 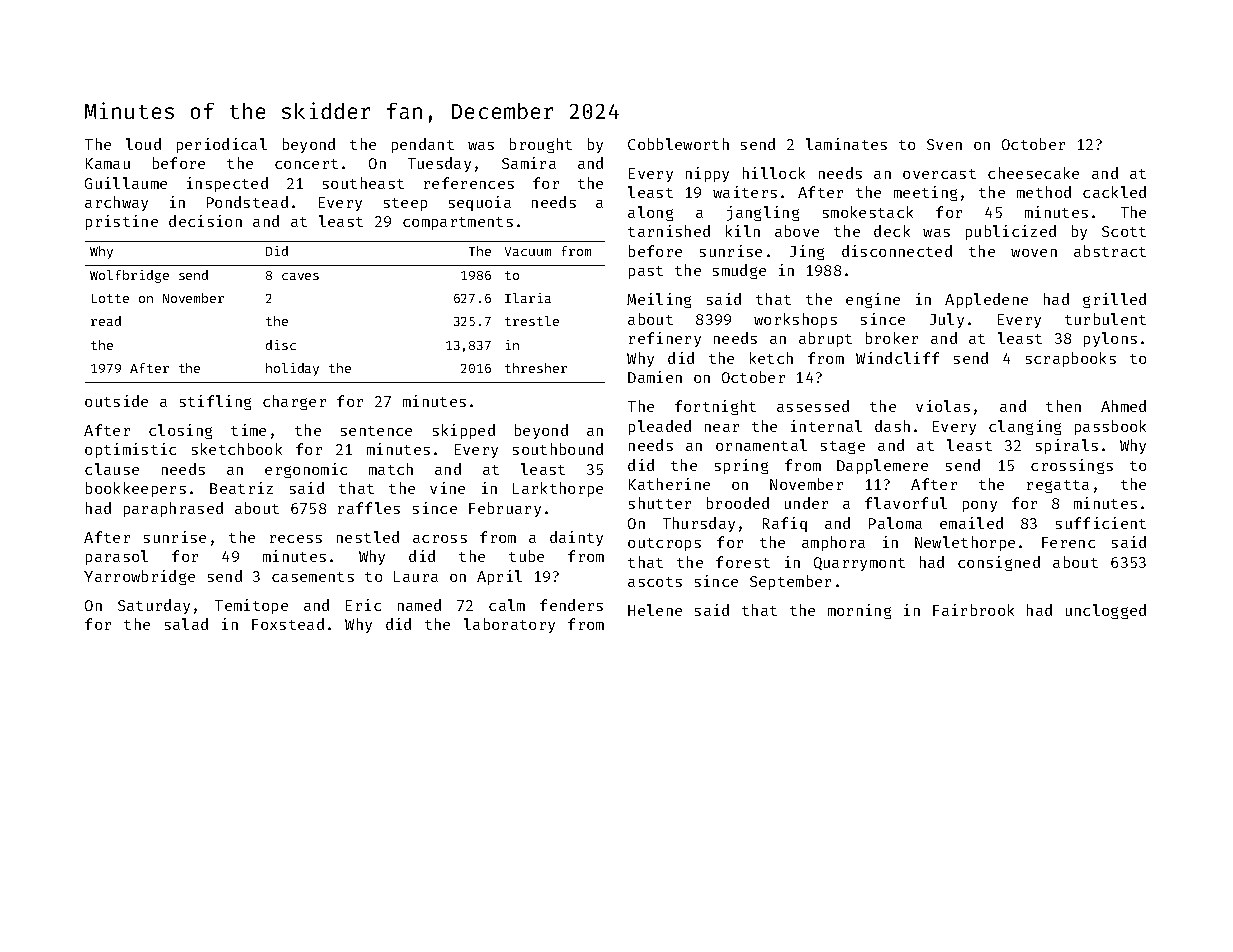 What do you see at coordinates (944, 144) in the screenshot?
I see `Sven` at bounding box center [944, 144].
